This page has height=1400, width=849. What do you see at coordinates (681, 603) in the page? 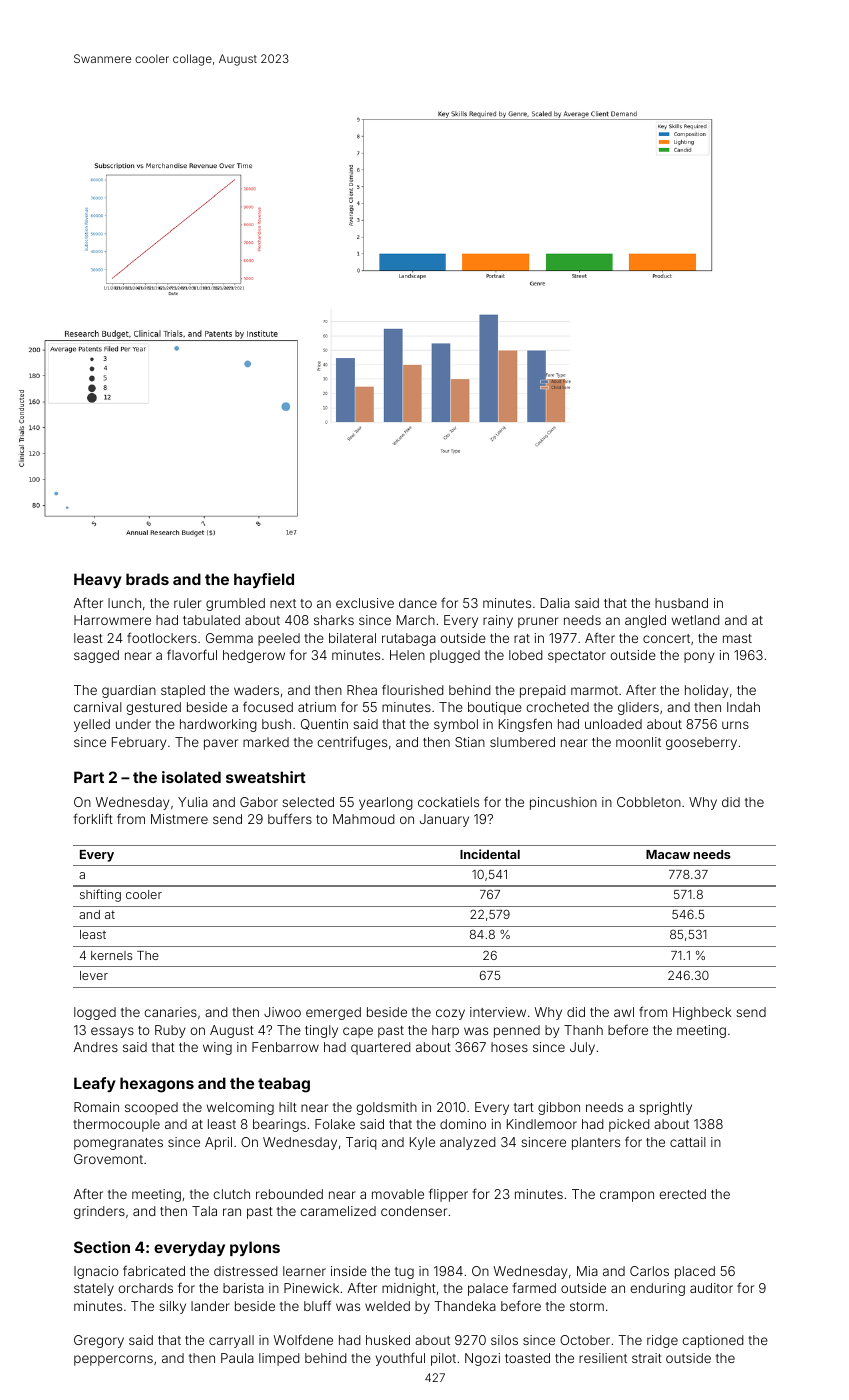
I see `husband` at bounding box center [681, 603].
